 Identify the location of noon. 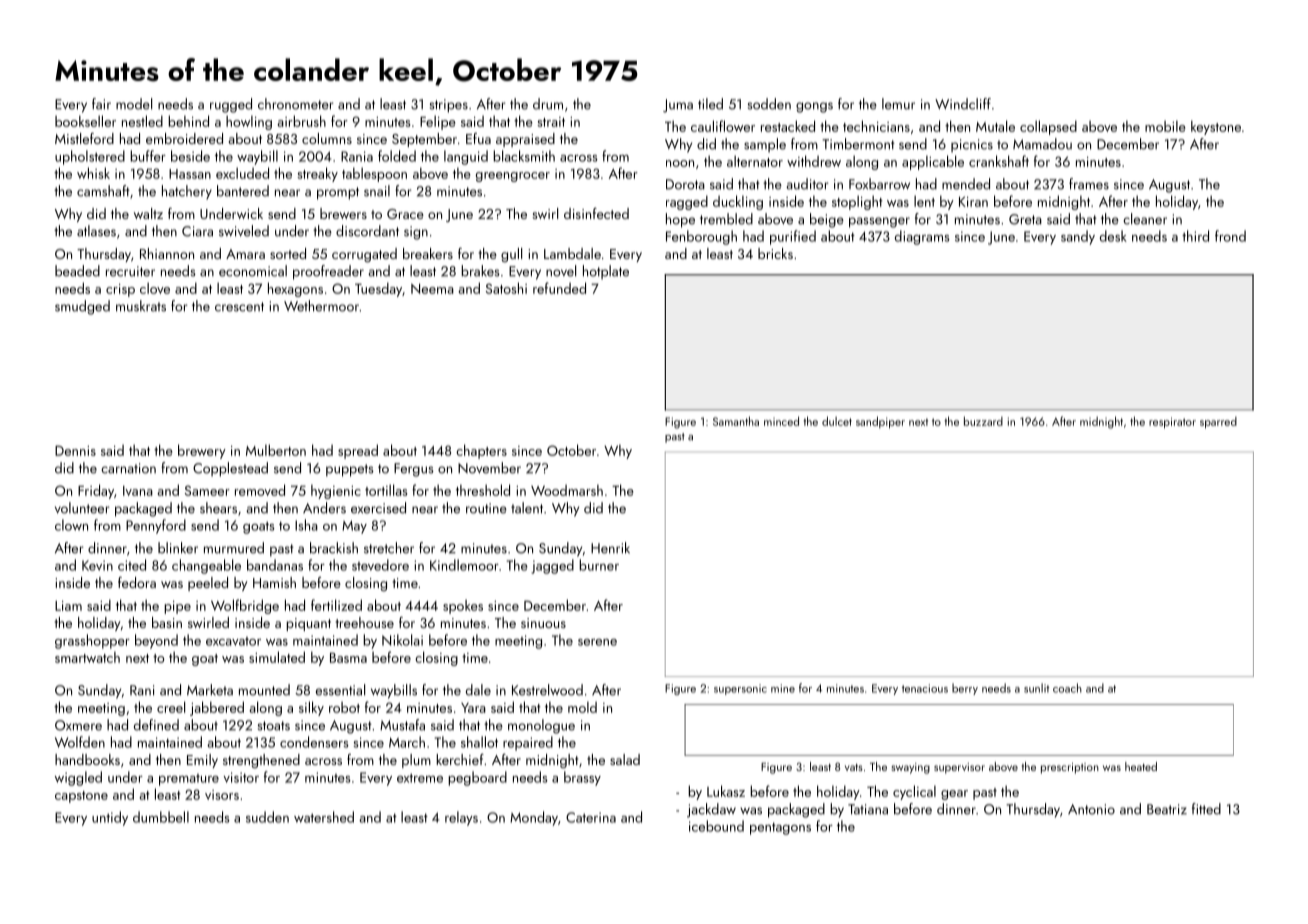
(680, 163).
